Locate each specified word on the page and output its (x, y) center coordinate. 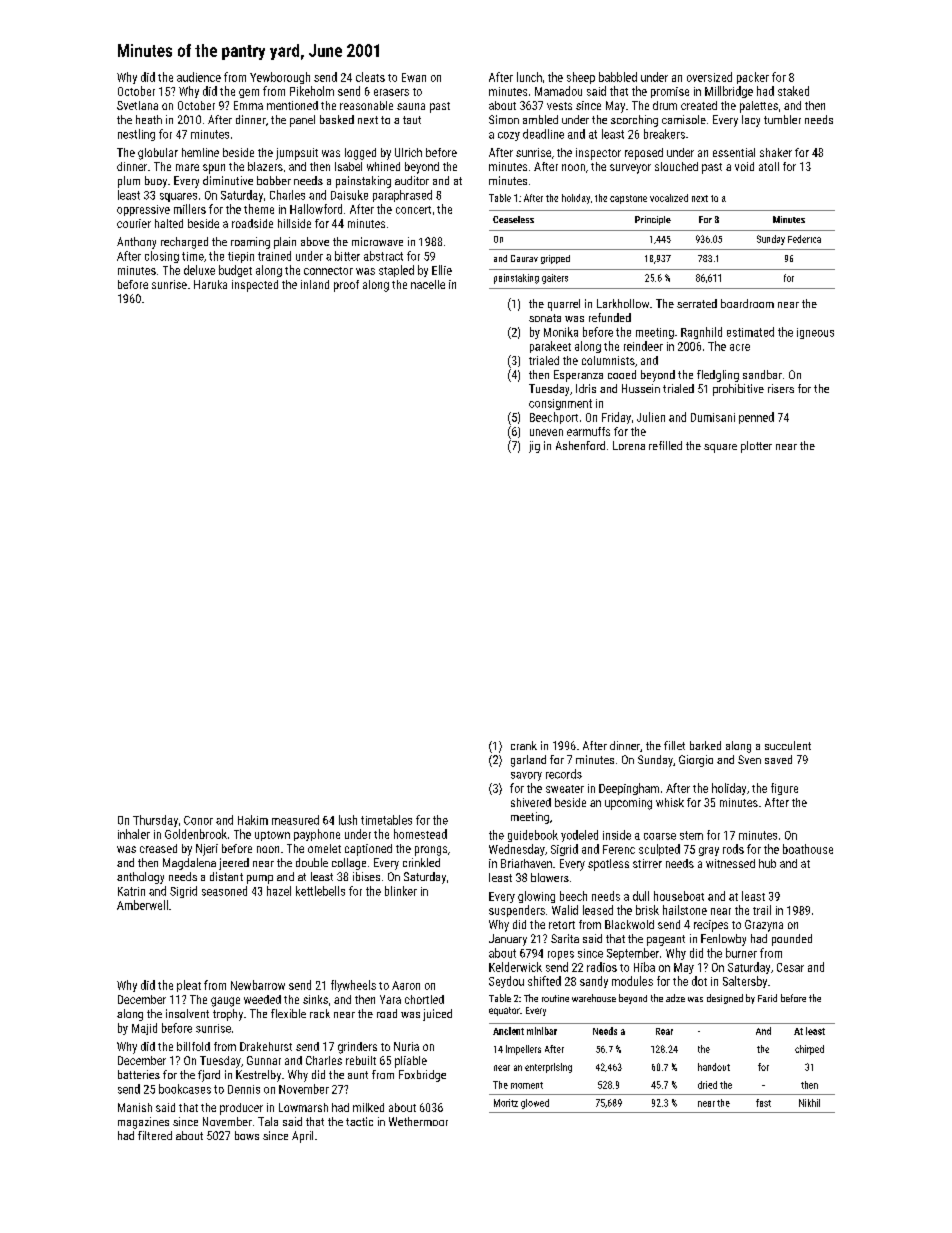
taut (412, 120)
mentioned (292, 105)
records (564, 774)
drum (665, 105)
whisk (670, 802)
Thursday (155, 821)
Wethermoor (418, 1121)
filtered (155, 1135)
